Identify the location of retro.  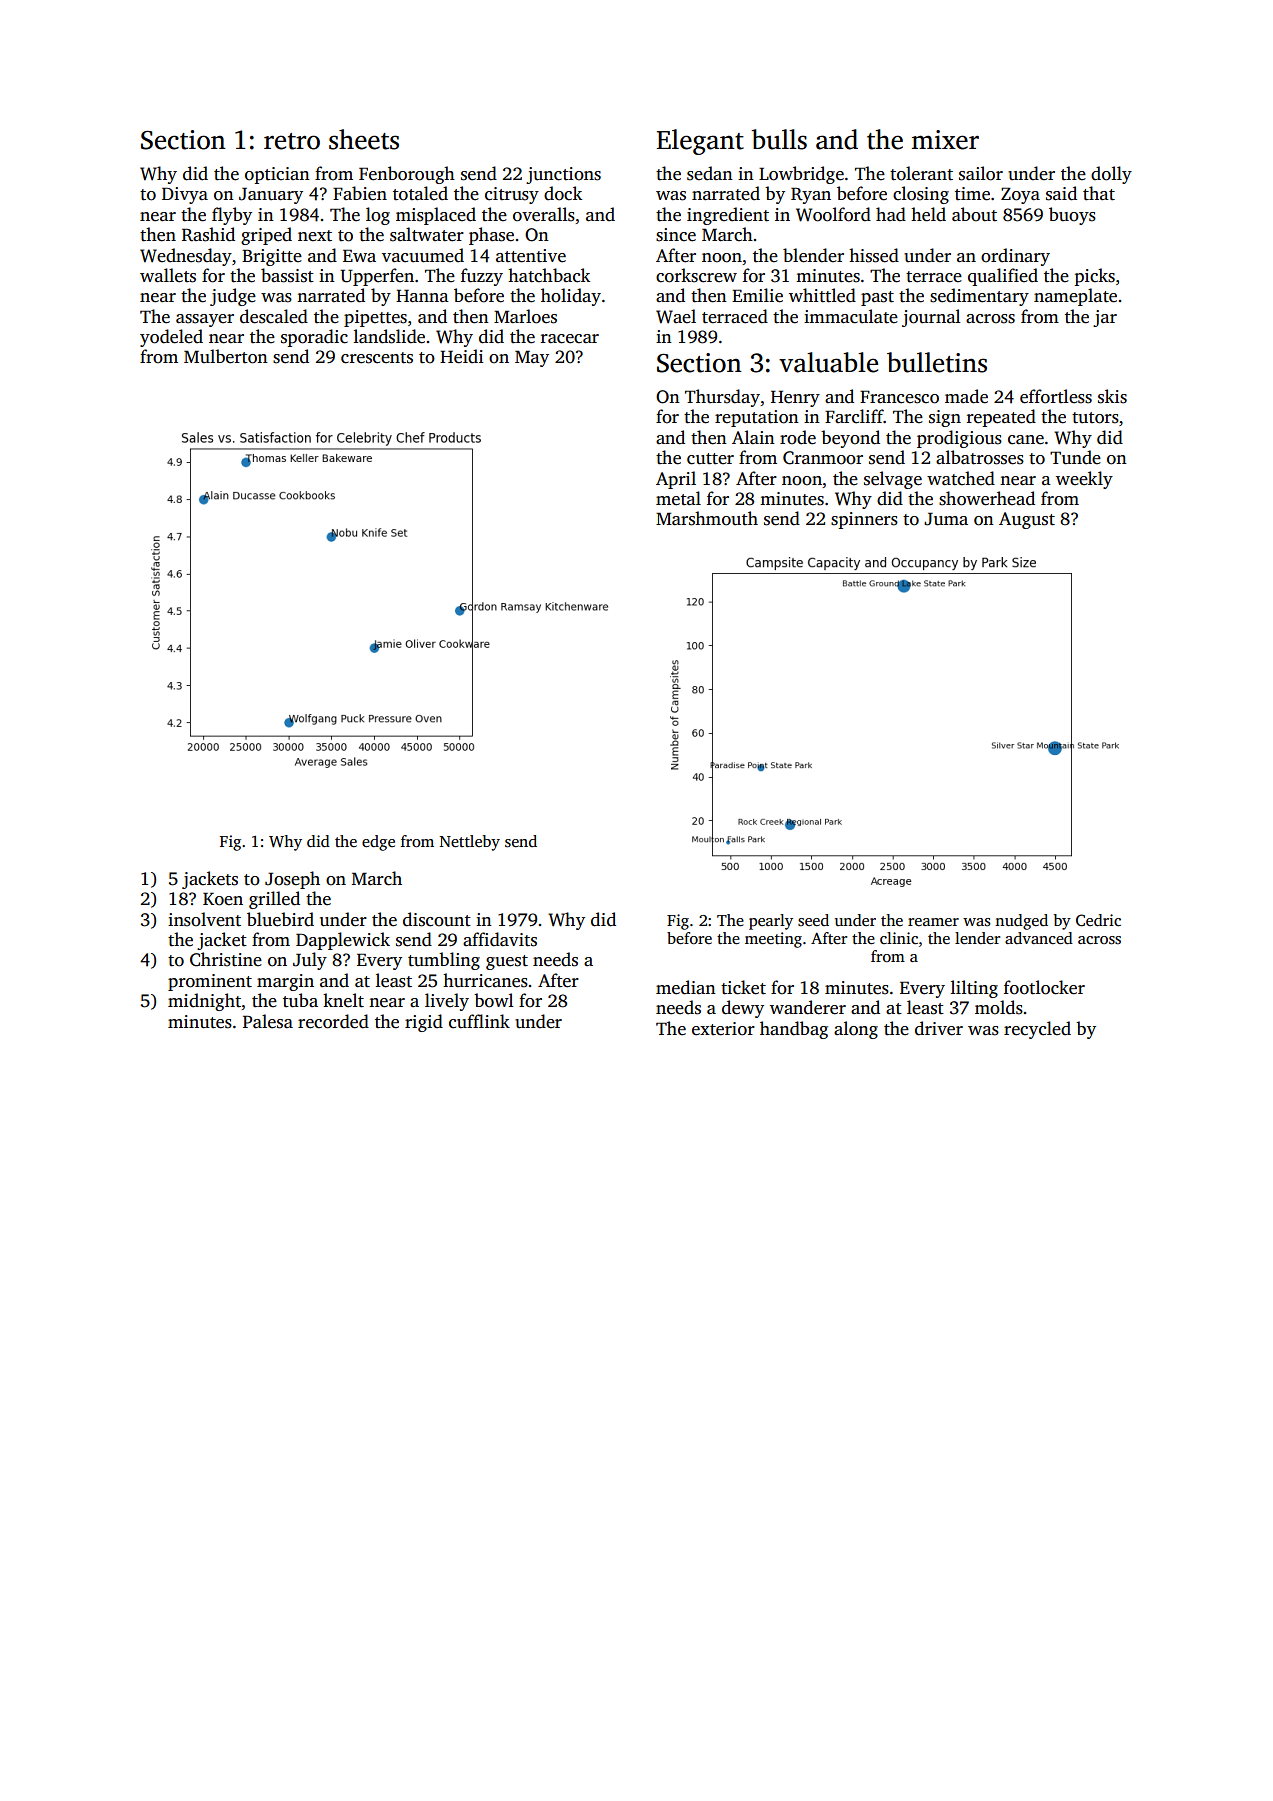
(292, 141).
